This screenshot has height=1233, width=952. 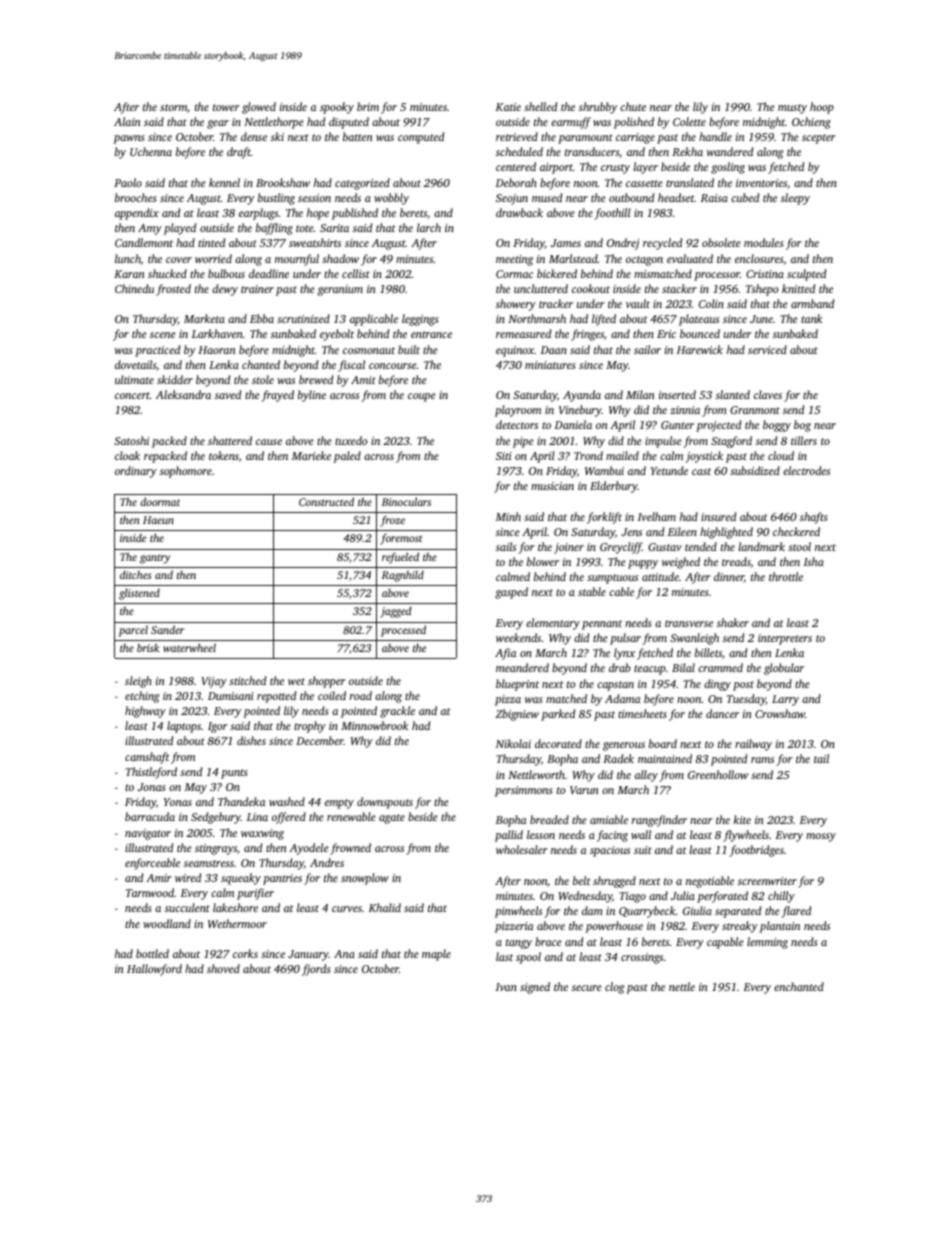 I want to click on clog, so click(x=615, y=988).
